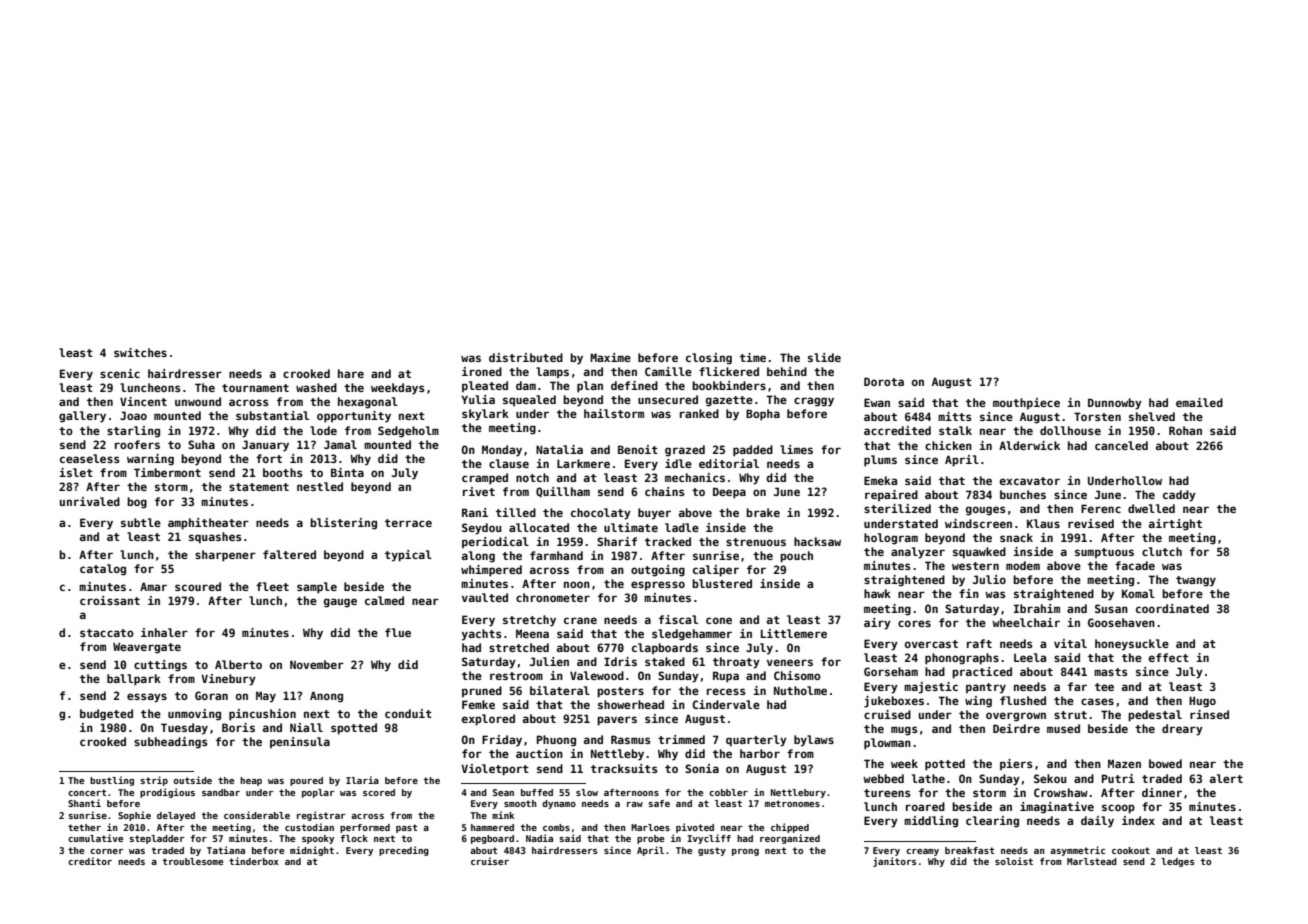 This page has width=1308, height=924. I want to click on dinner, so click(1162, 792).
